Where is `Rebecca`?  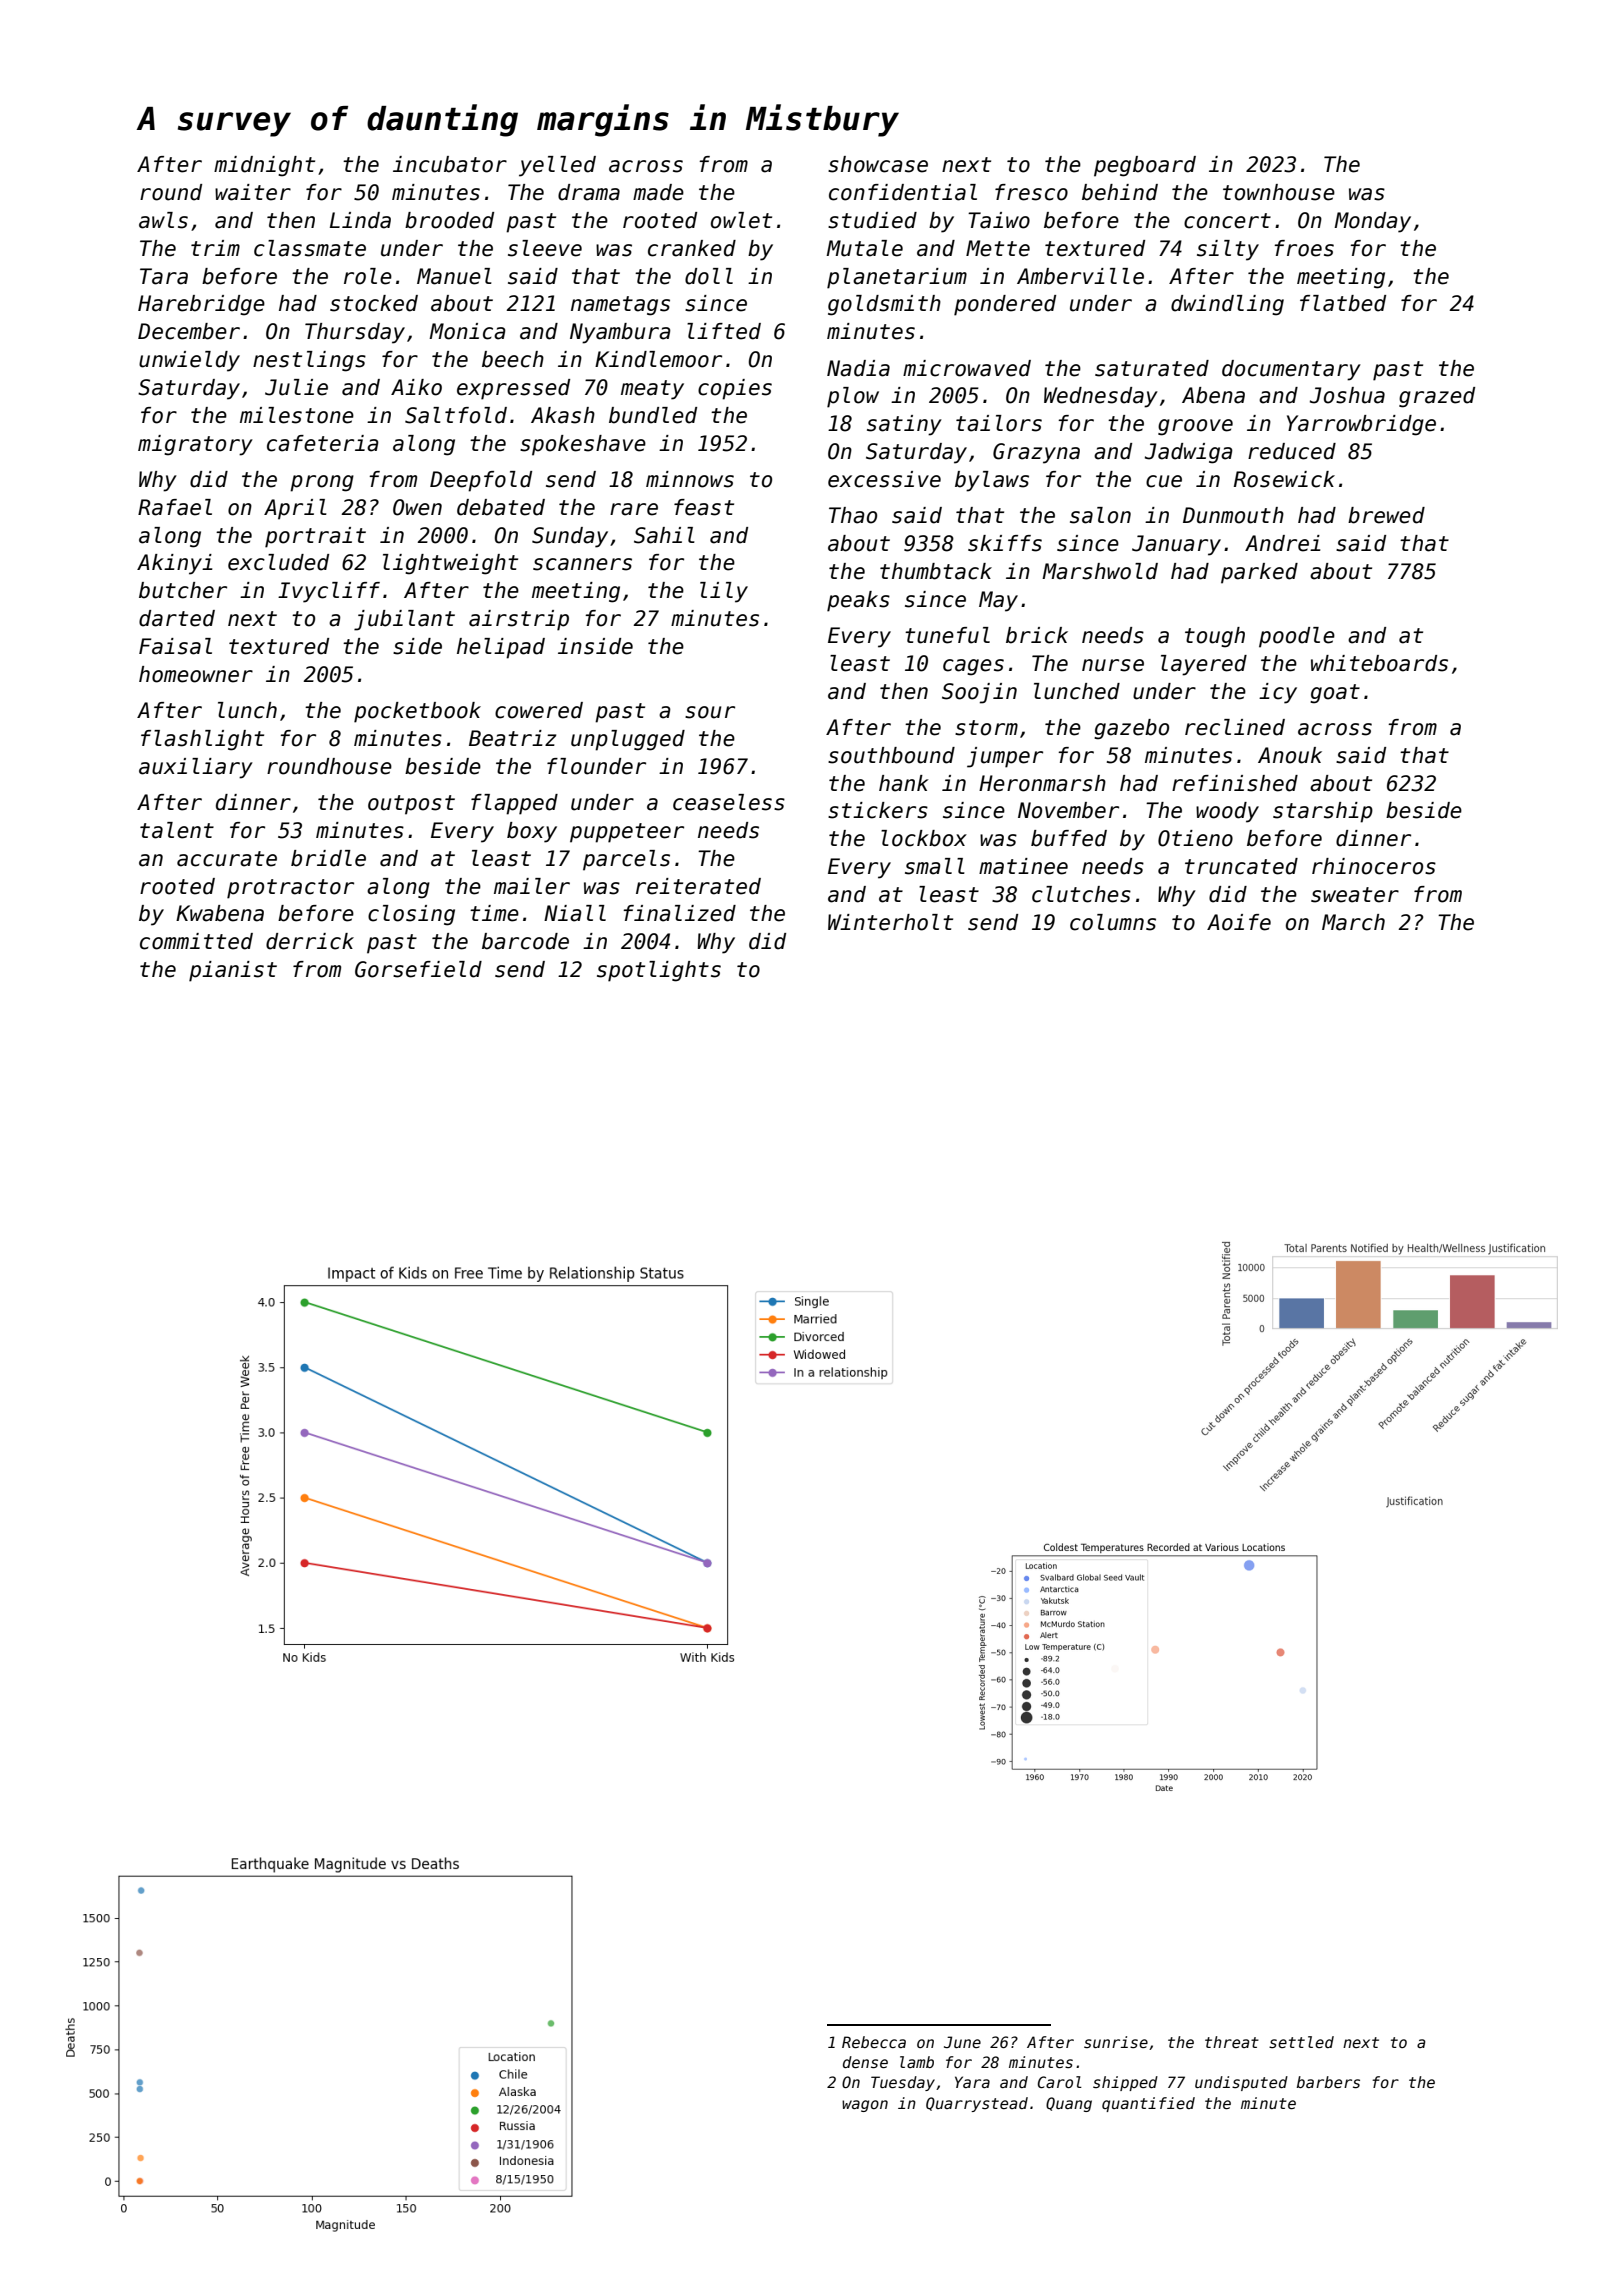 Rebecca is located at coordinates (874, 2042).
